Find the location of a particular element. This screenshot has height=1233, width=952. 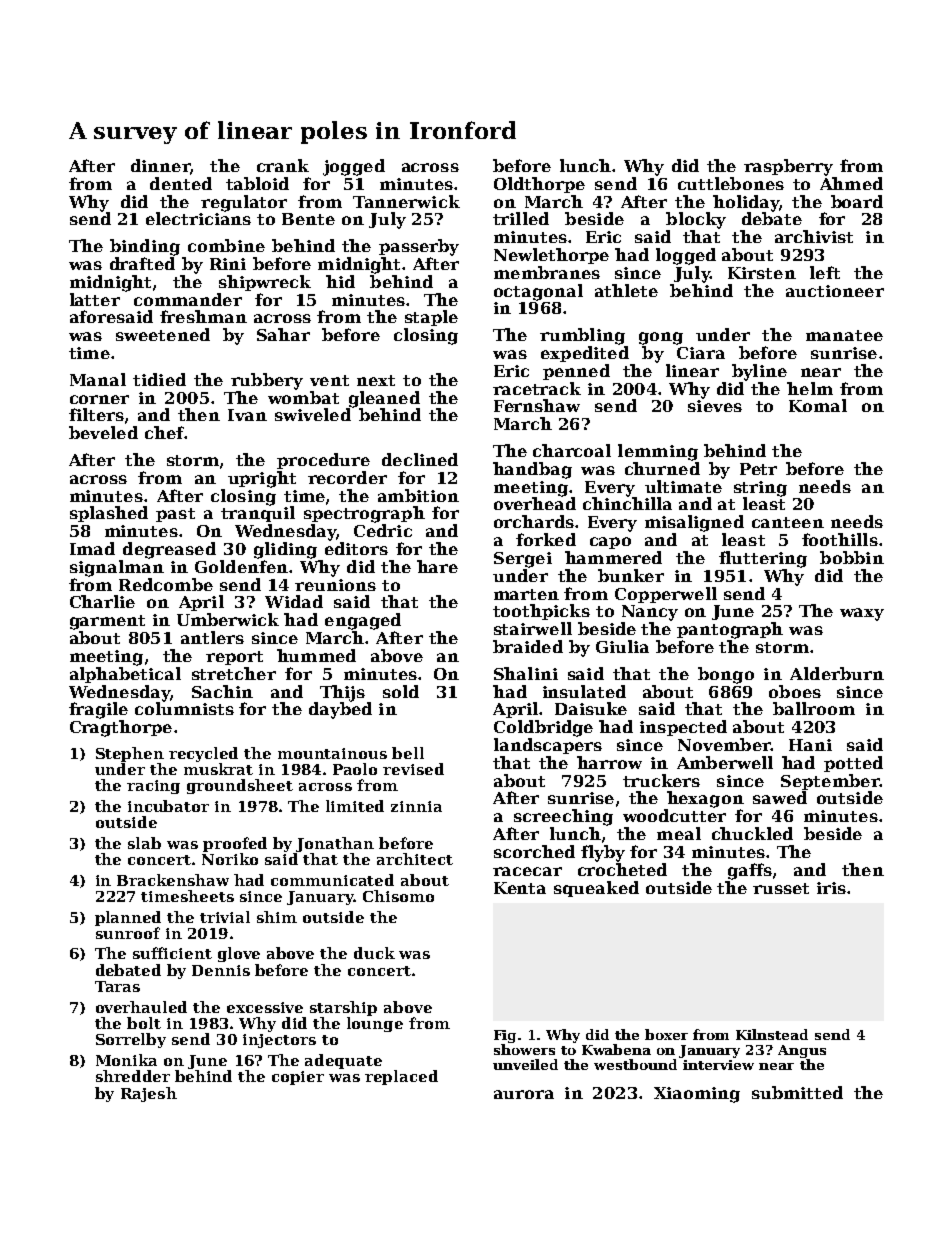

architect is located at coordinates (415, 859).
